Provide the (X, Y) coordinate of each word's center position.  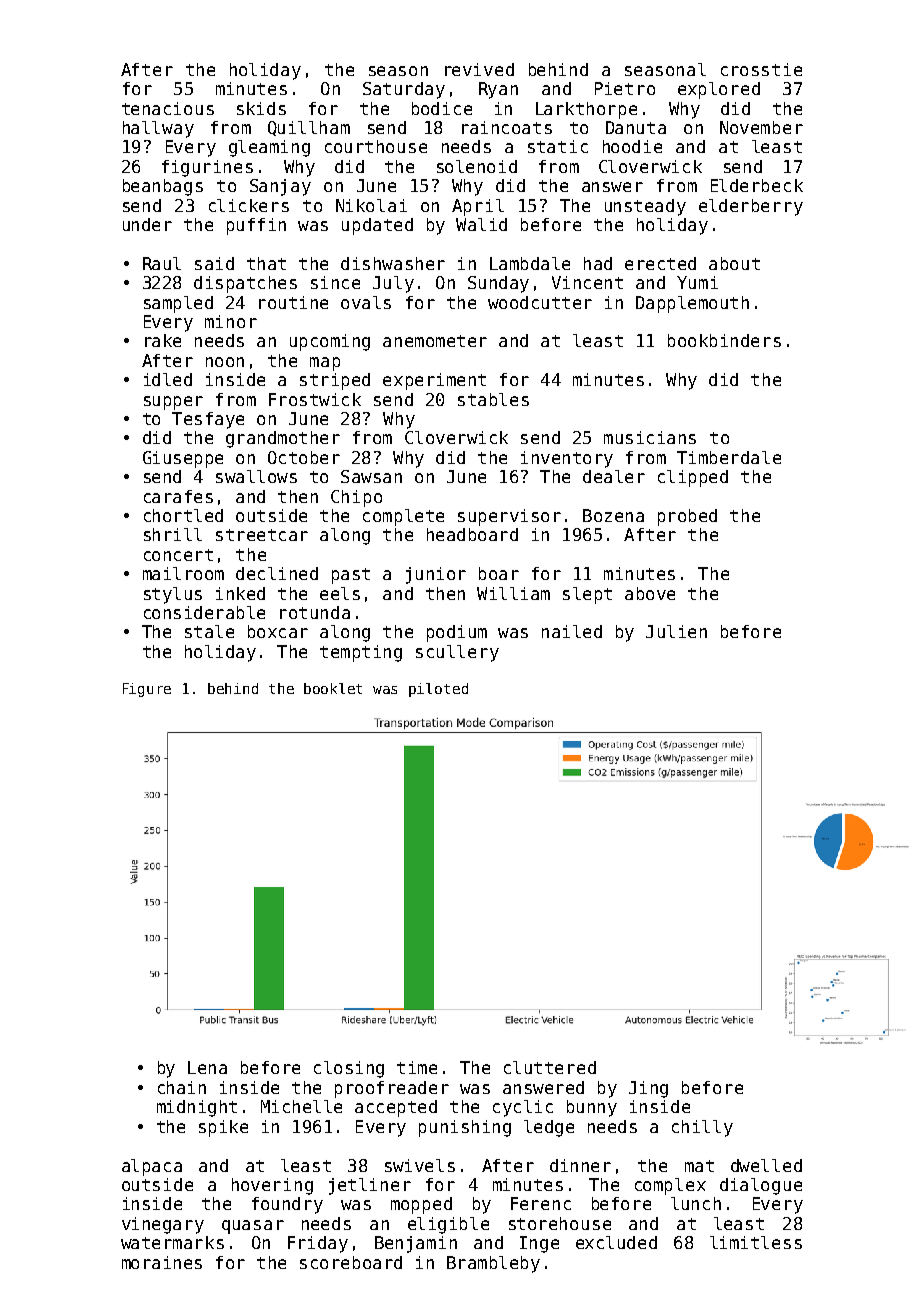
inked (240, 593)
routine (293, 302)
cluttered (550, 1067)
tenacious (168, 108)
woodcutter (540, 302)
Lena (207, 1067)
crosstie (761, 69)
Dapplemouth (692, 304)
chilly (702, 1128)
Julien (676, 631)
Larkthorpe (586, 110)
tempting (361, 653)
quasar (253, 1227)
